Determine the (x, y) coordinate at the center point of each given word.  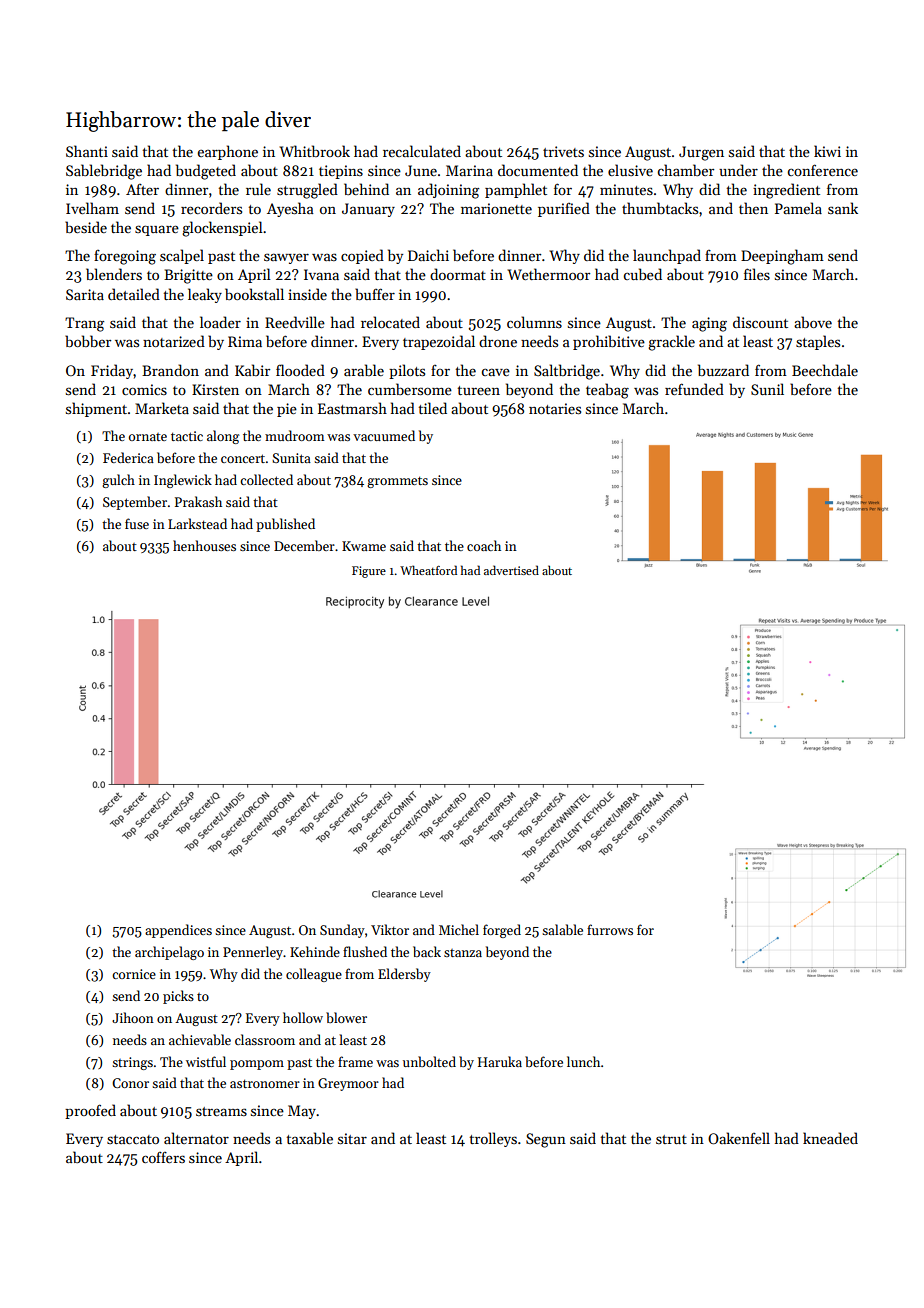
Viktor (390, 929)
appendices (178, 931)
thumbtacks (660, 208)
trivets (563, 151)
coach (484, 545)
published (285, 525)
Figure (369, 572)
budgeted (206, 172)
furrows (610, 929)
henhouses (204, 545)
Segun (546, 1140)
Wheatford (428, 570)
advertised (511, 570)
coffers (163, 1157)
